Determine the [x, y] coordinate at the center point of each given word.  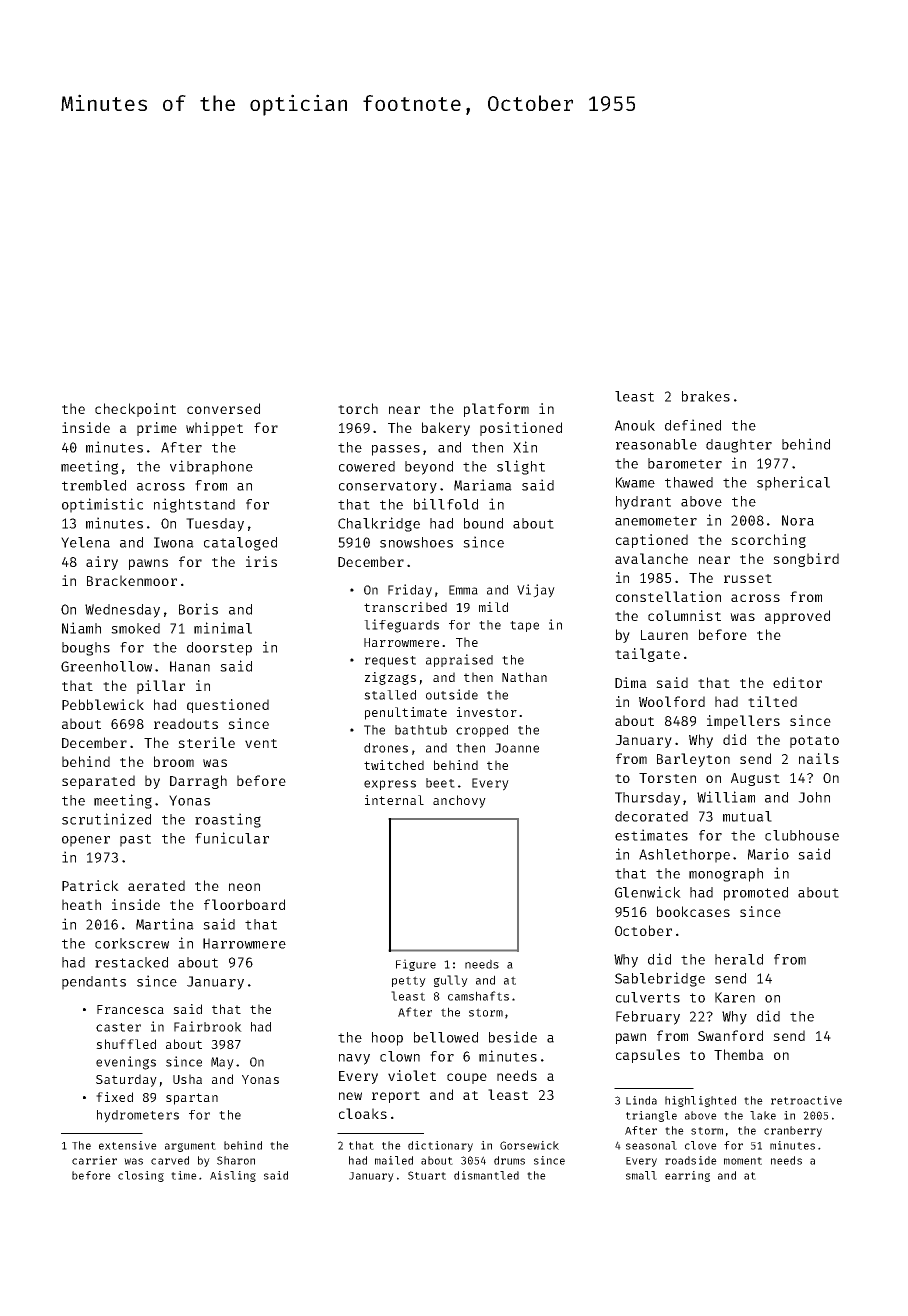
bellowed [446, 1037]
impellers [743, 722]
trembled [94, 485]
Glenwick [648, 892]
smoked [135, 628]
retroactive [806, 1100]
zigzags [390, 678]
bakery [446, 429]
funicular [232, 838]
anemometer [656, 521]
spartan [192, 1099]
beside [513, 1037]
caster [118, 1027]
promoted [756, 894]
